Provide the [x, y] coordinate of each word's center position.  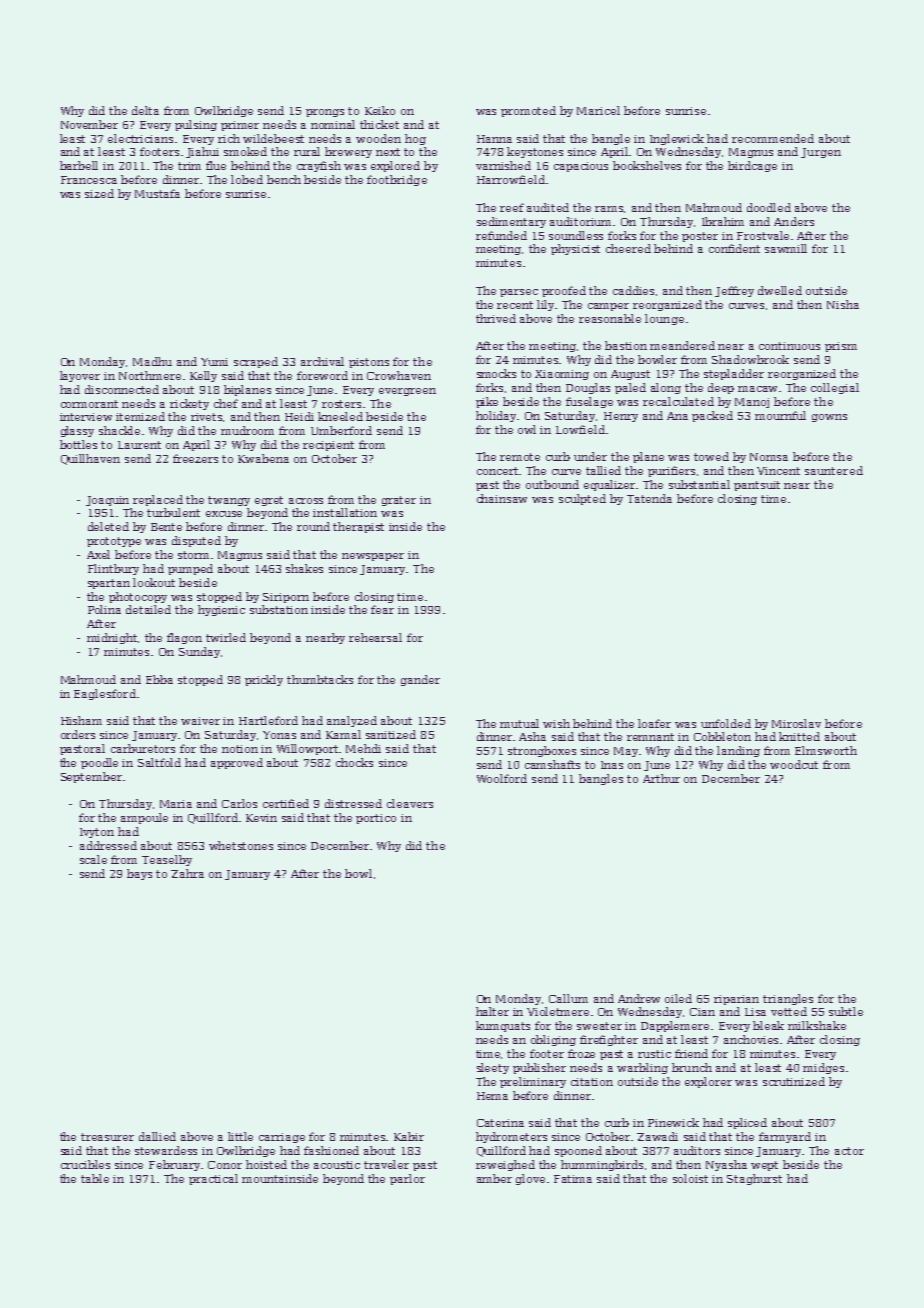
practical [213, 1179]
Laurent [139, 445]
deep [721, 388]
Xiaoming [562, 375]
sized [99, 193]
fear [382, 609]
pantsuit [757, 486]
